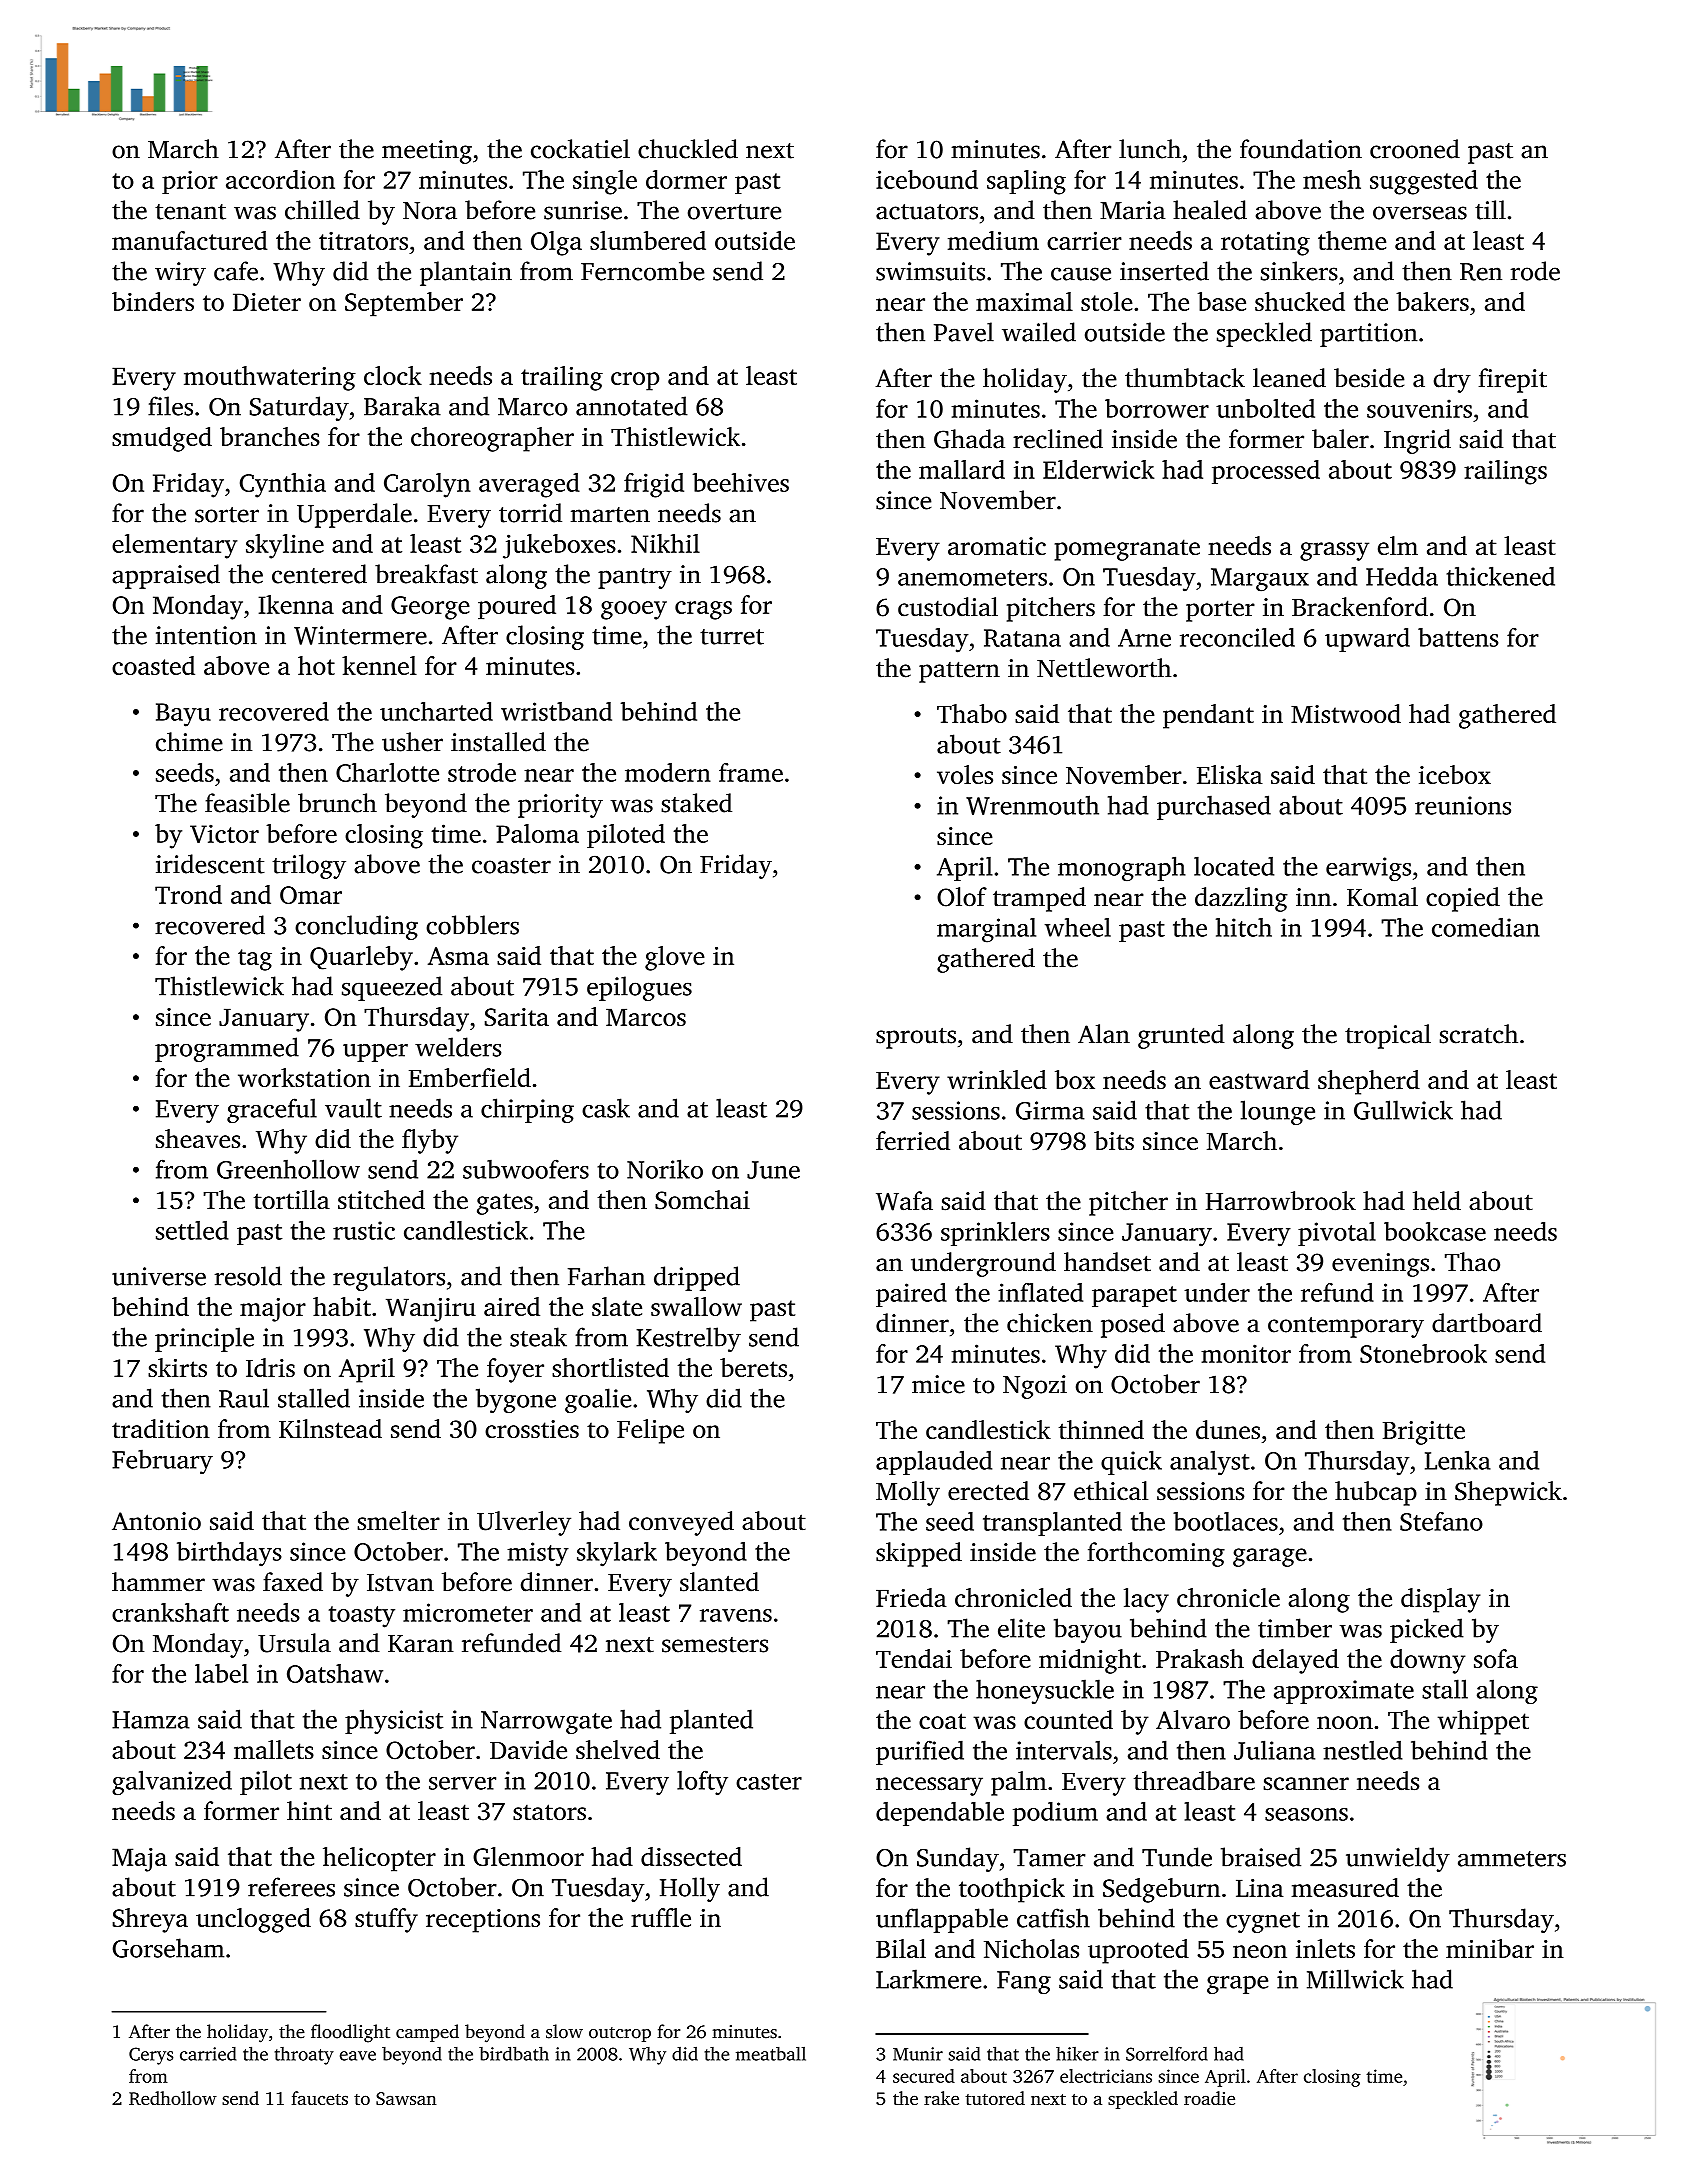 Image resolution: width=1683 pixels, height=2178 pixels. I want to click on hammer, so click(158, 1582).
